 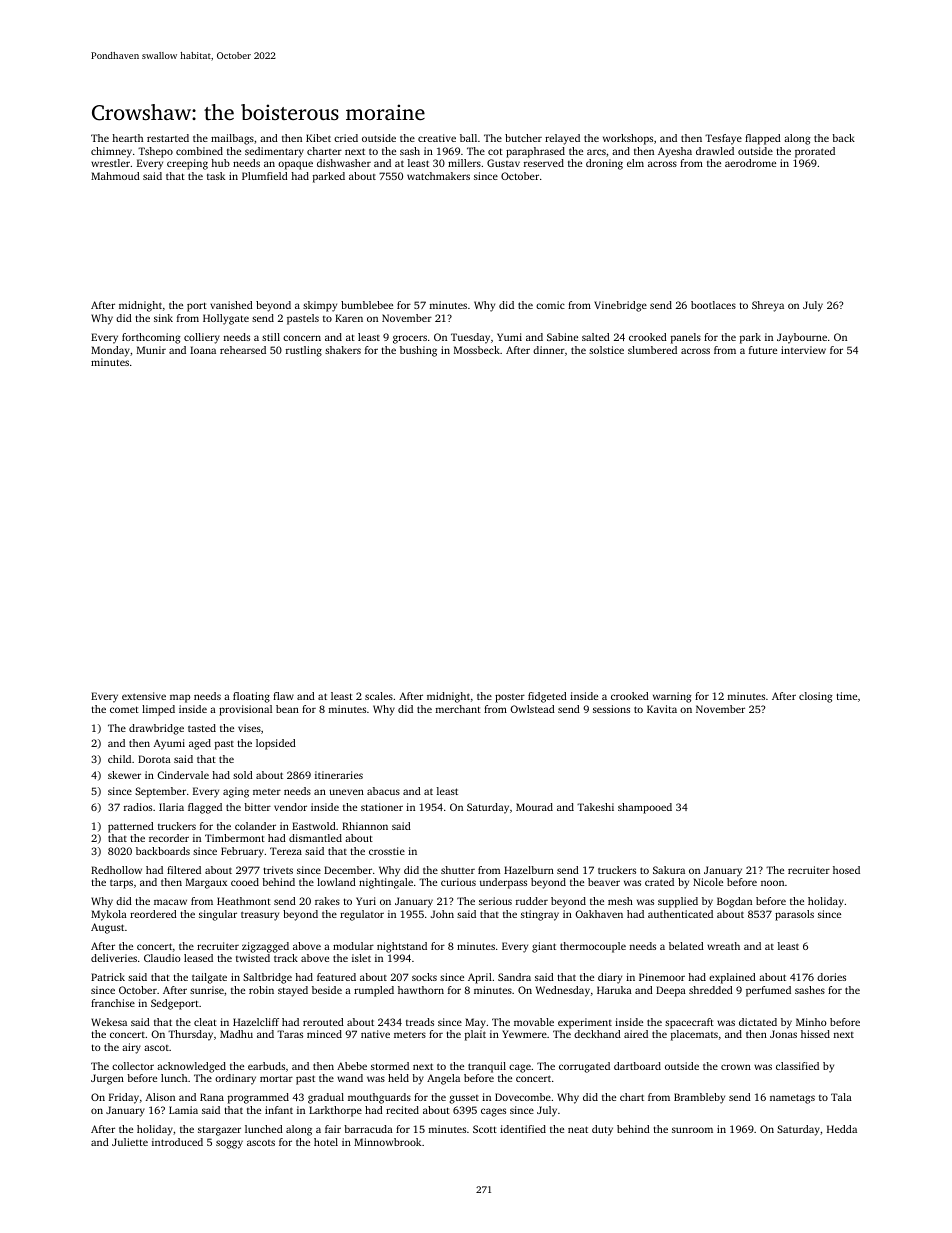 What do you see at coordinates (523, 138) in the image?
I see `butcher` at bounding box center [523, 138].
